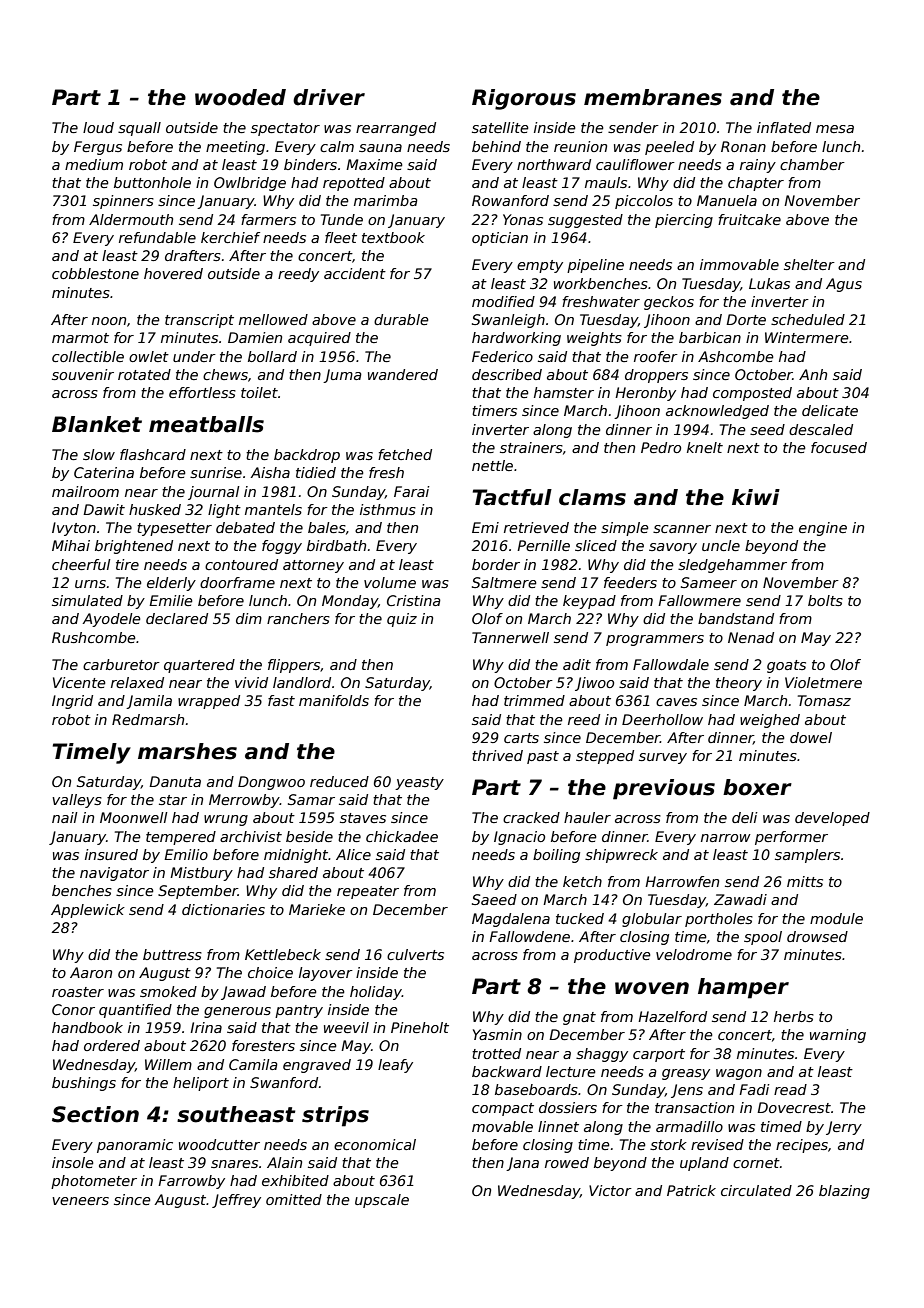 The width and height of the image is (924, 1308). What do you see at coordinates (273, 319) in the image?
I see `mellowed` at bounding box center [273, 319].
